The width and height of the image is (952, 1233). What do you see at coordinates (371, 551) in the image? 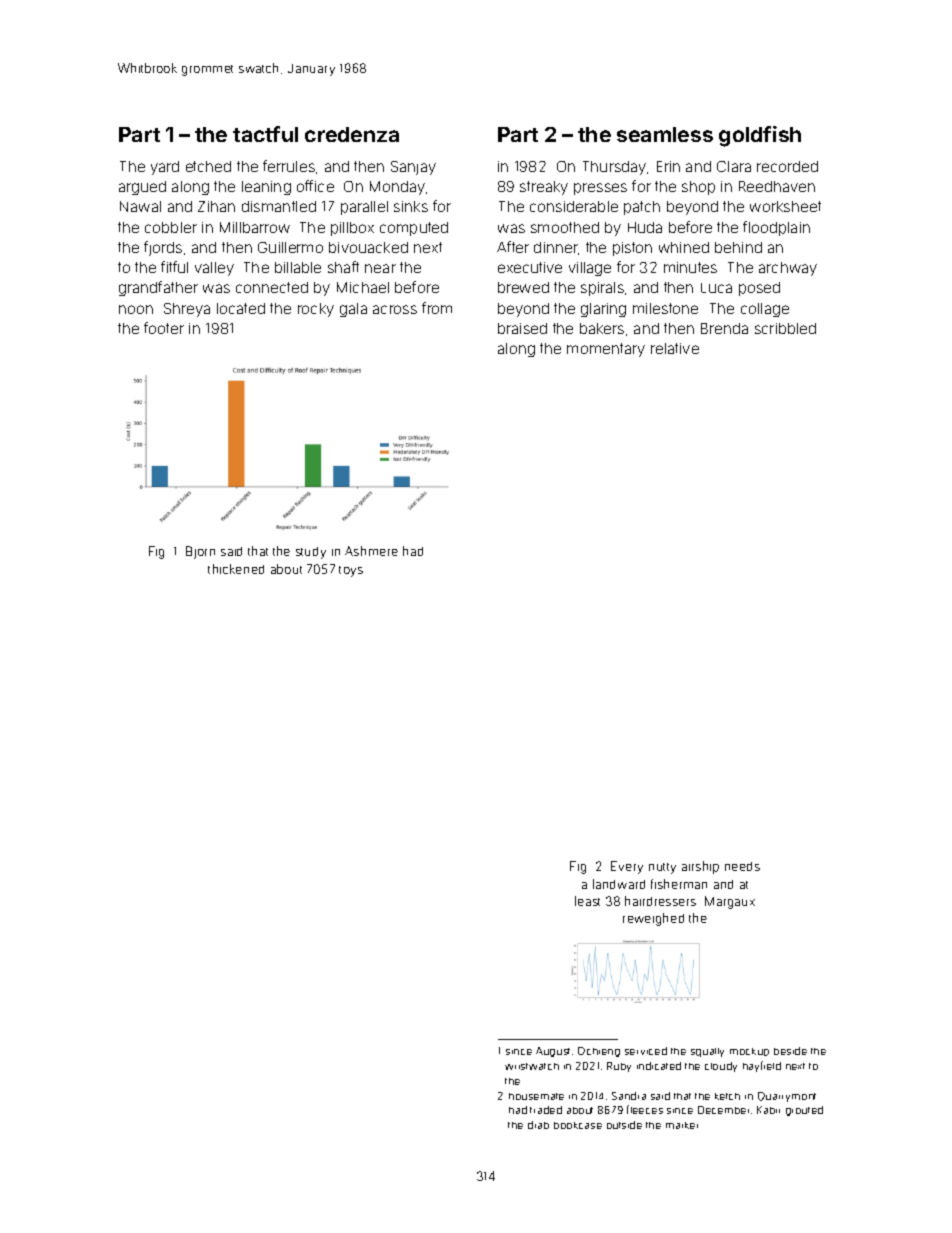
I see `Ashmere` at bounding box center [371, 551].
